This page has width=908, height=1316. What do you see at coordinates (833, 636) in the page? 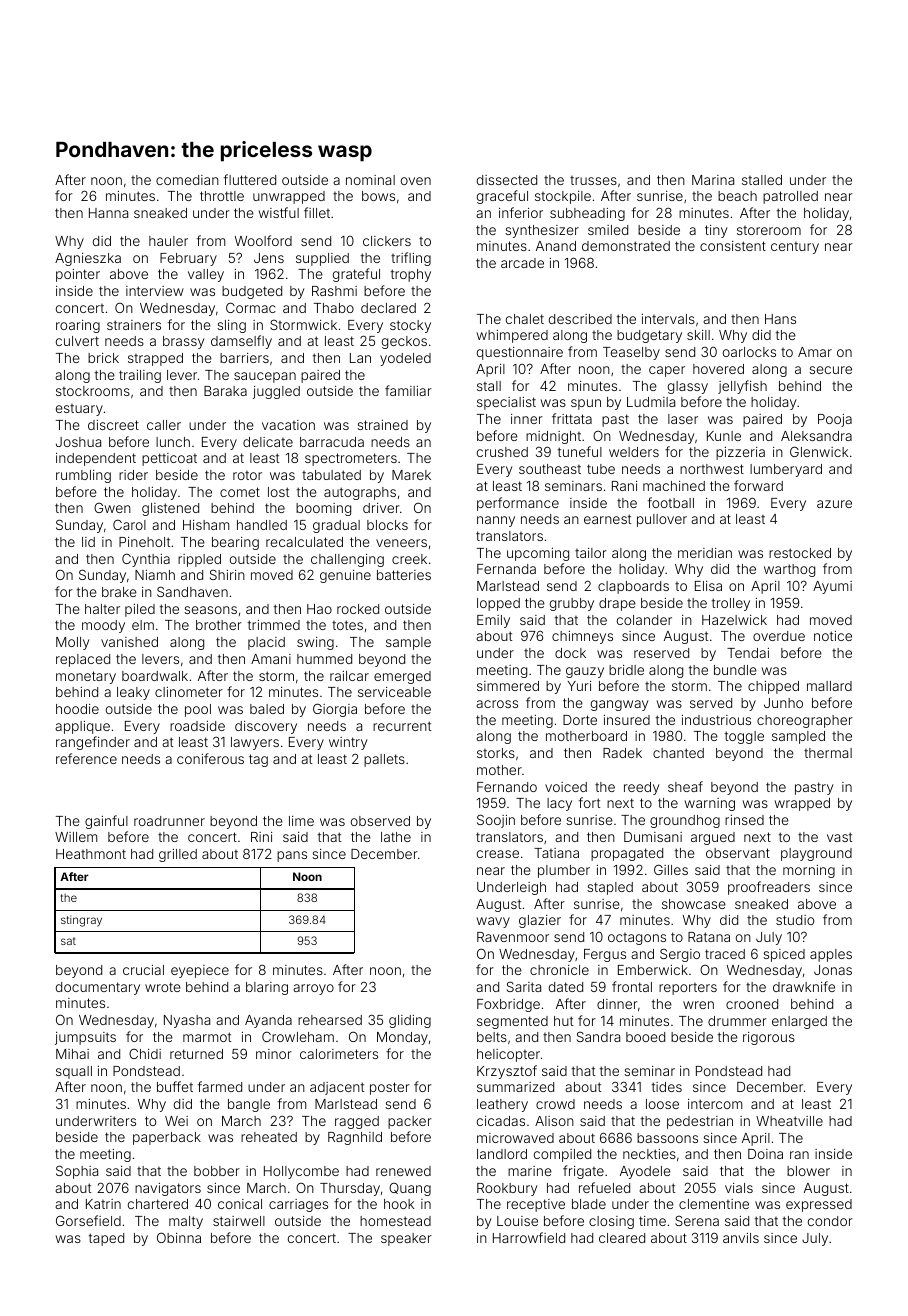
I see `notice` at bounding box center [833, 636].
